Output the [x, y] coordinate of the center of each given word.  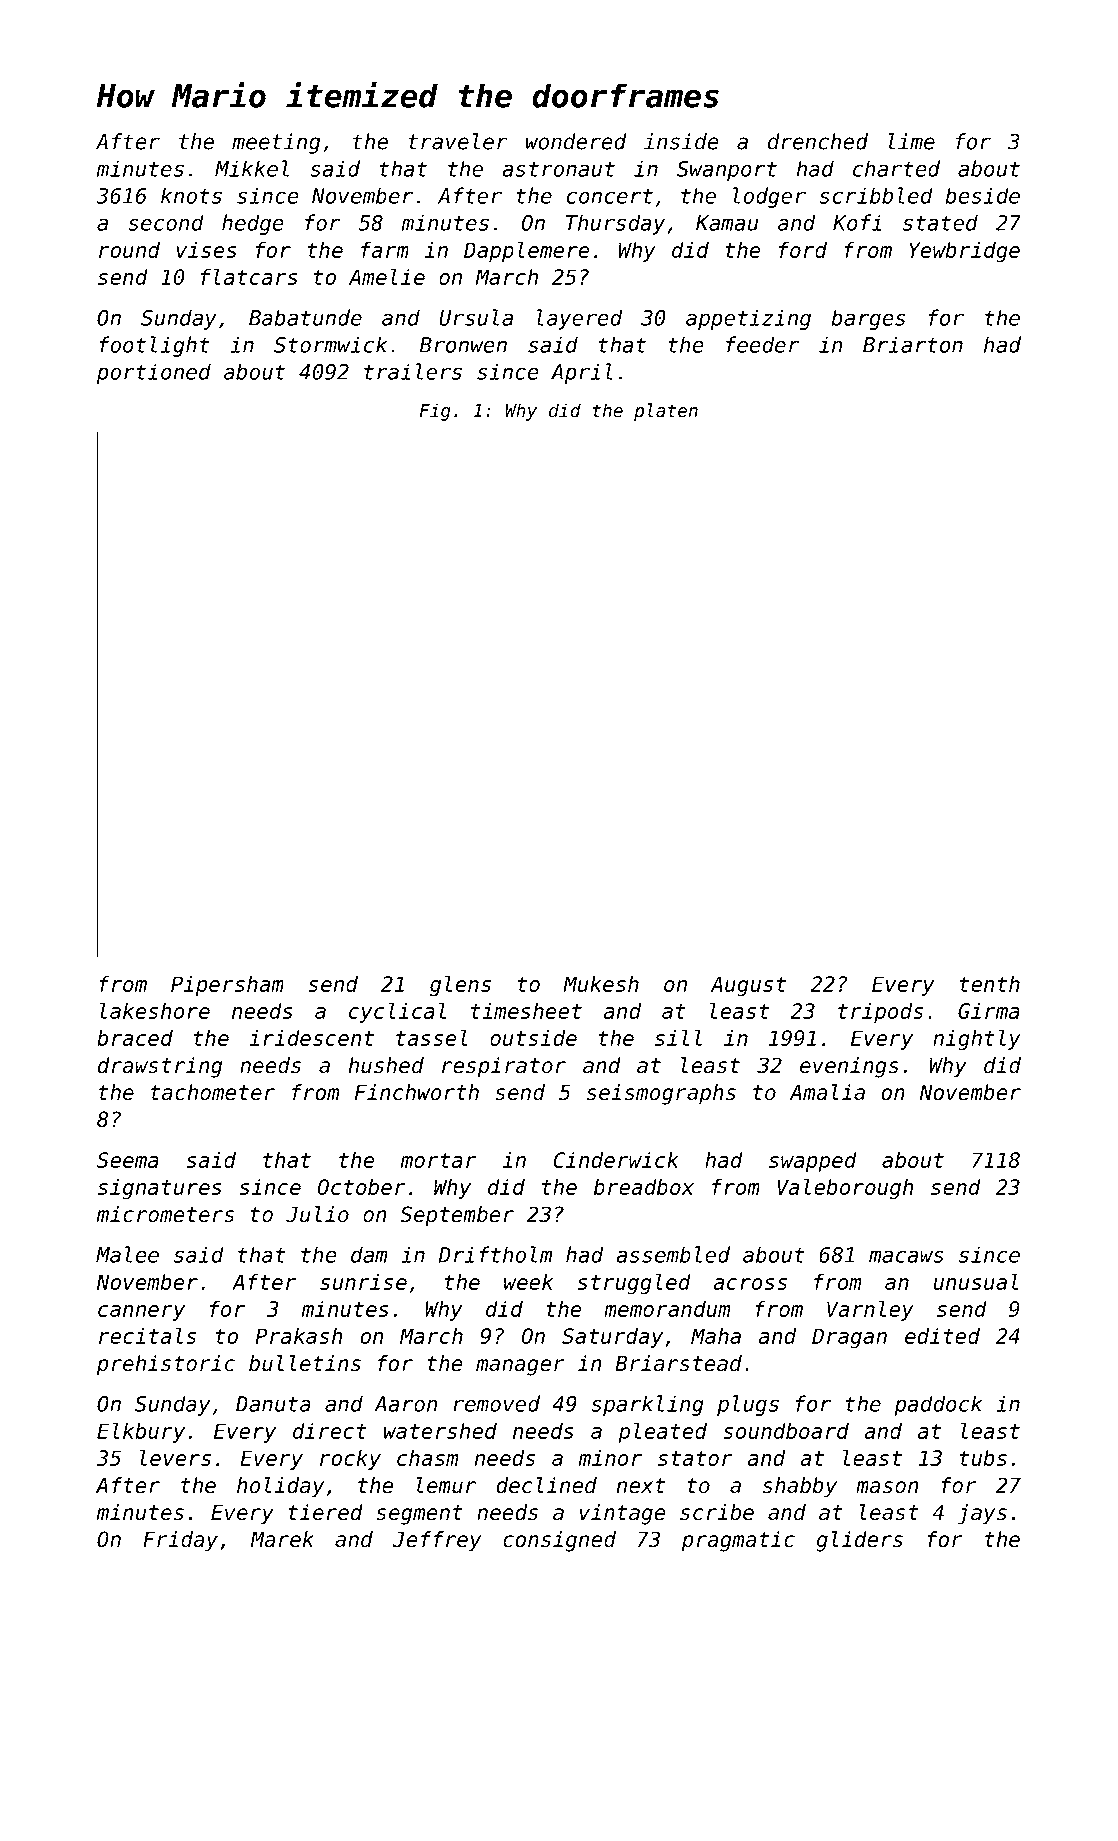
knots [191, 195]
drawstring [160, 1067]
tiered [325, 1512]
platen [666, 412]
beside [982, 195]
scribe [717, 1512]
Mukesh [601, 983]
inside [681, 141]
